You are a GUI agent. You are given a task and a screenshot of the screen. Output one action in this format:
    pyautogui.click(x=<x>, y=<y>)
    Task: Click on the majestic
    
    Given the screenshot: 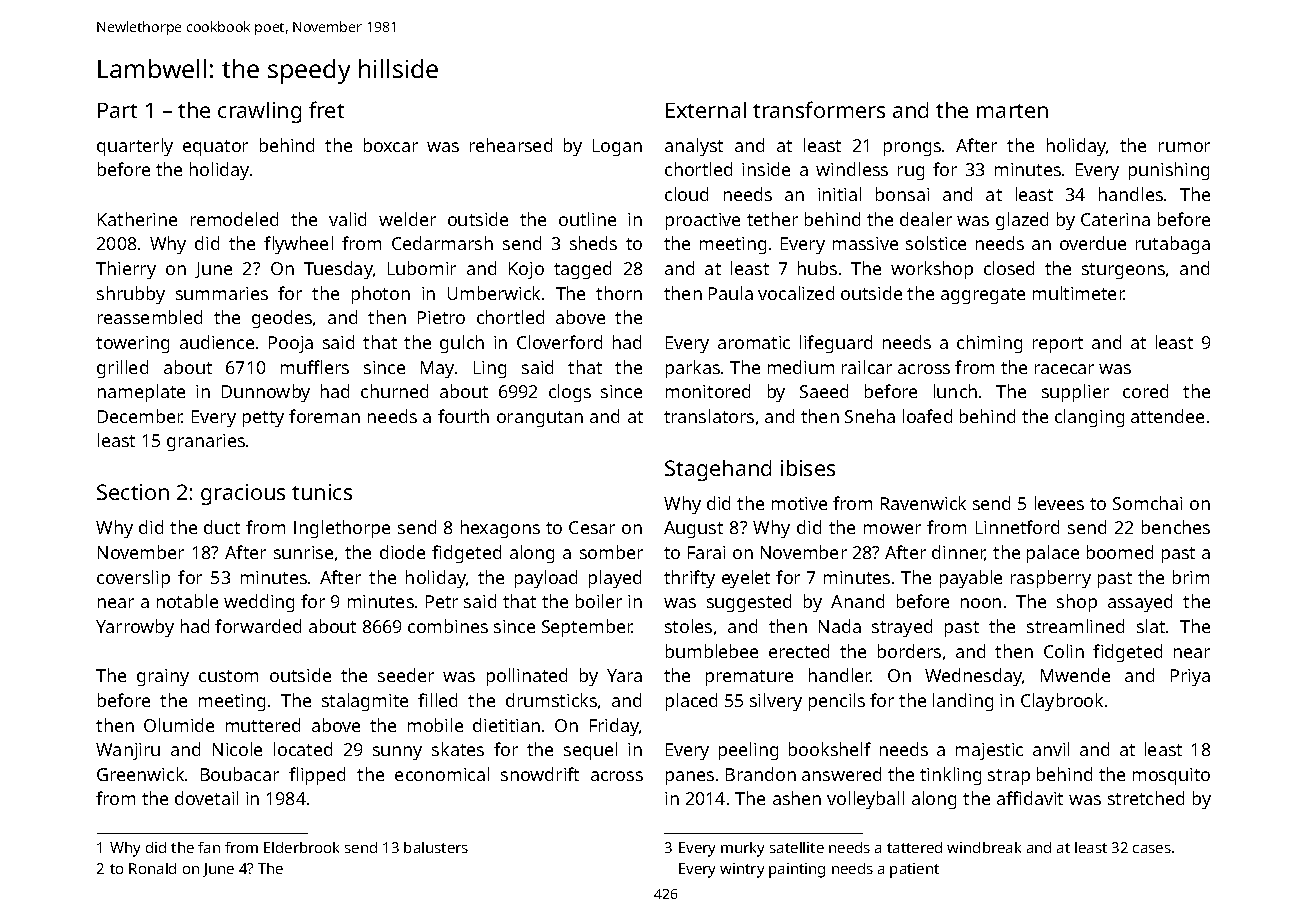 What is the action you would take?
    pyautogui.click(x=989, y=751)
